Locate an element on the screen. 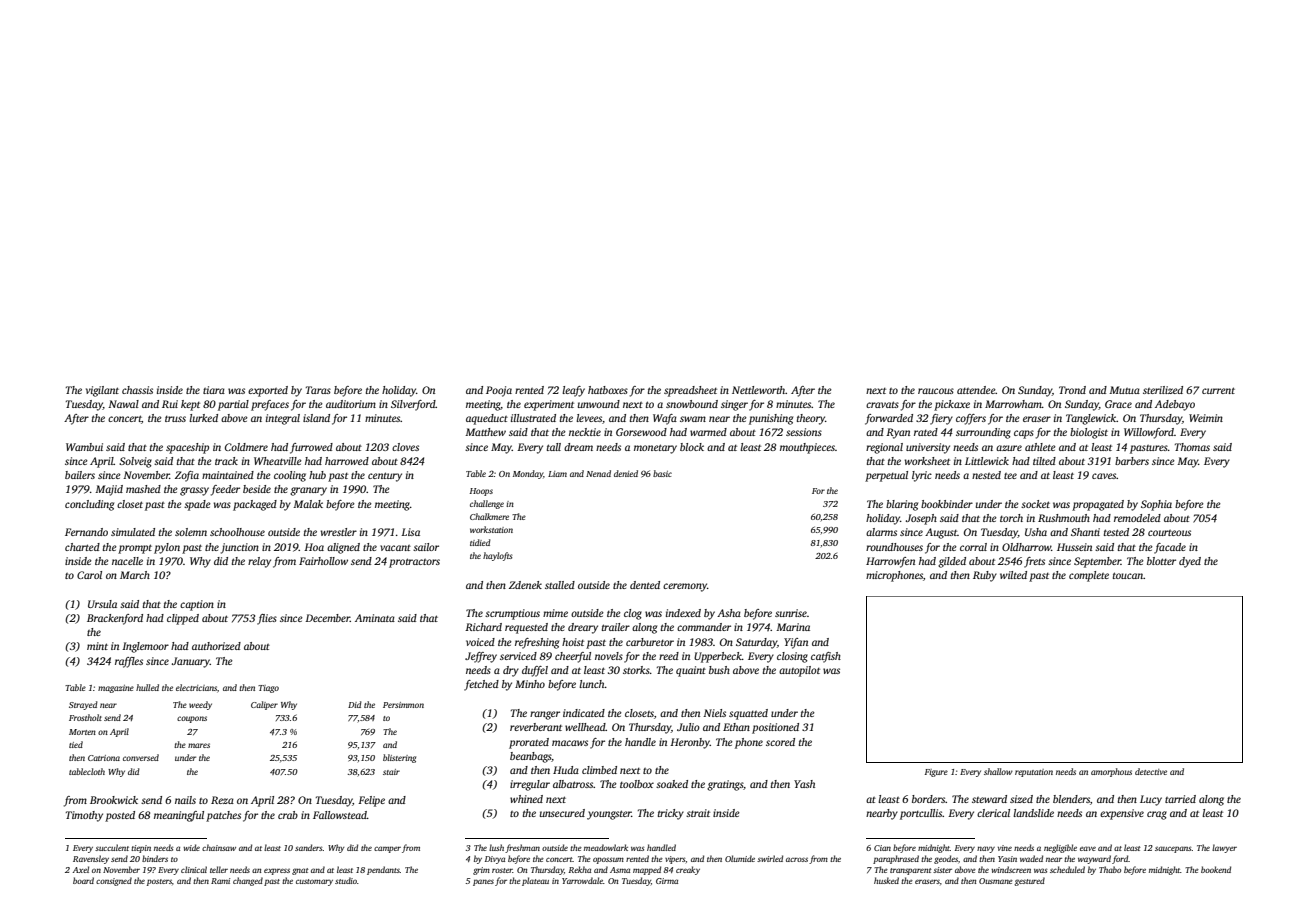  whined is located at coordinates (526, 799).
